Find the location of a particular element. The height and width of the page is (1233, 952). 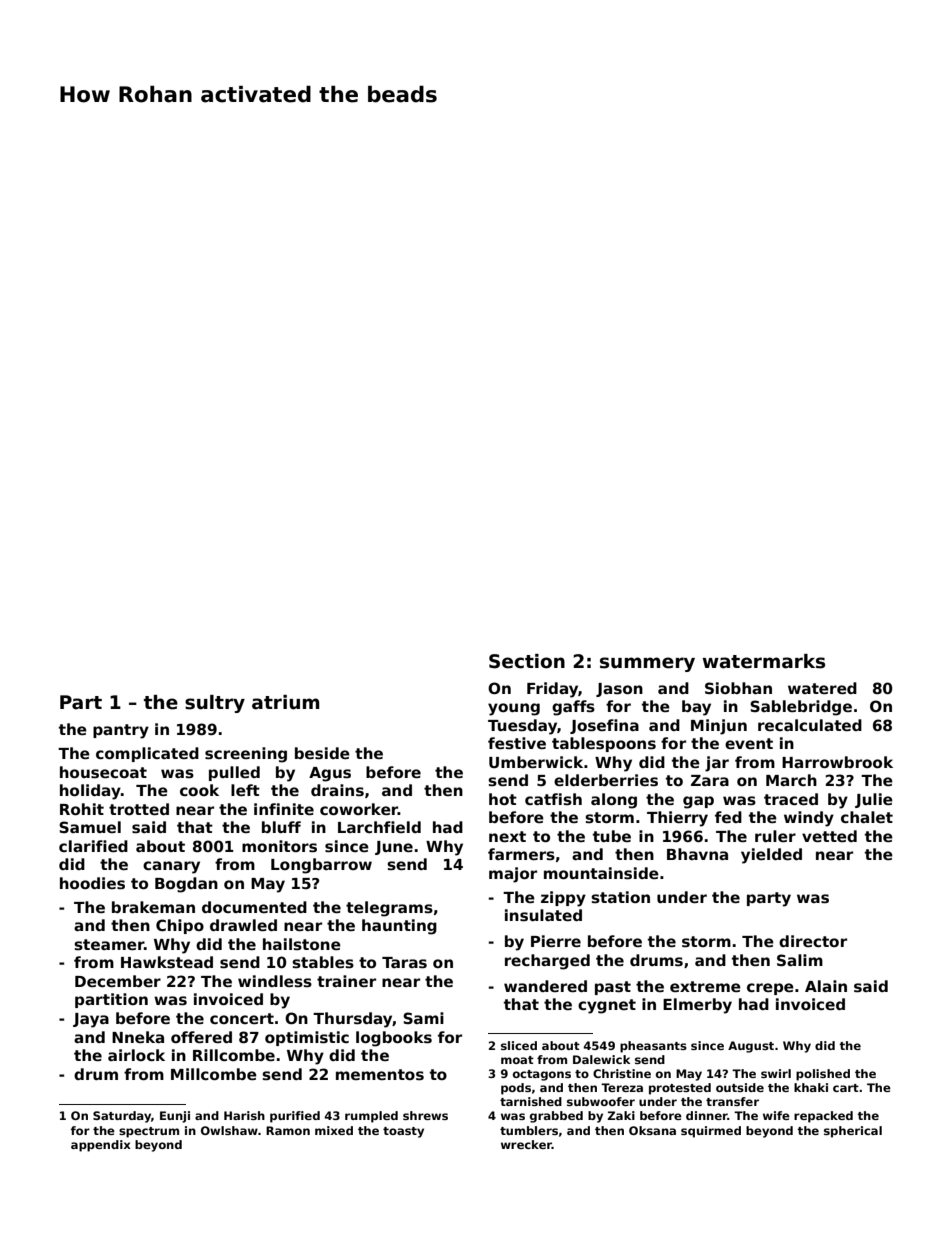

appendix is located at coordinates (101, 1146).
